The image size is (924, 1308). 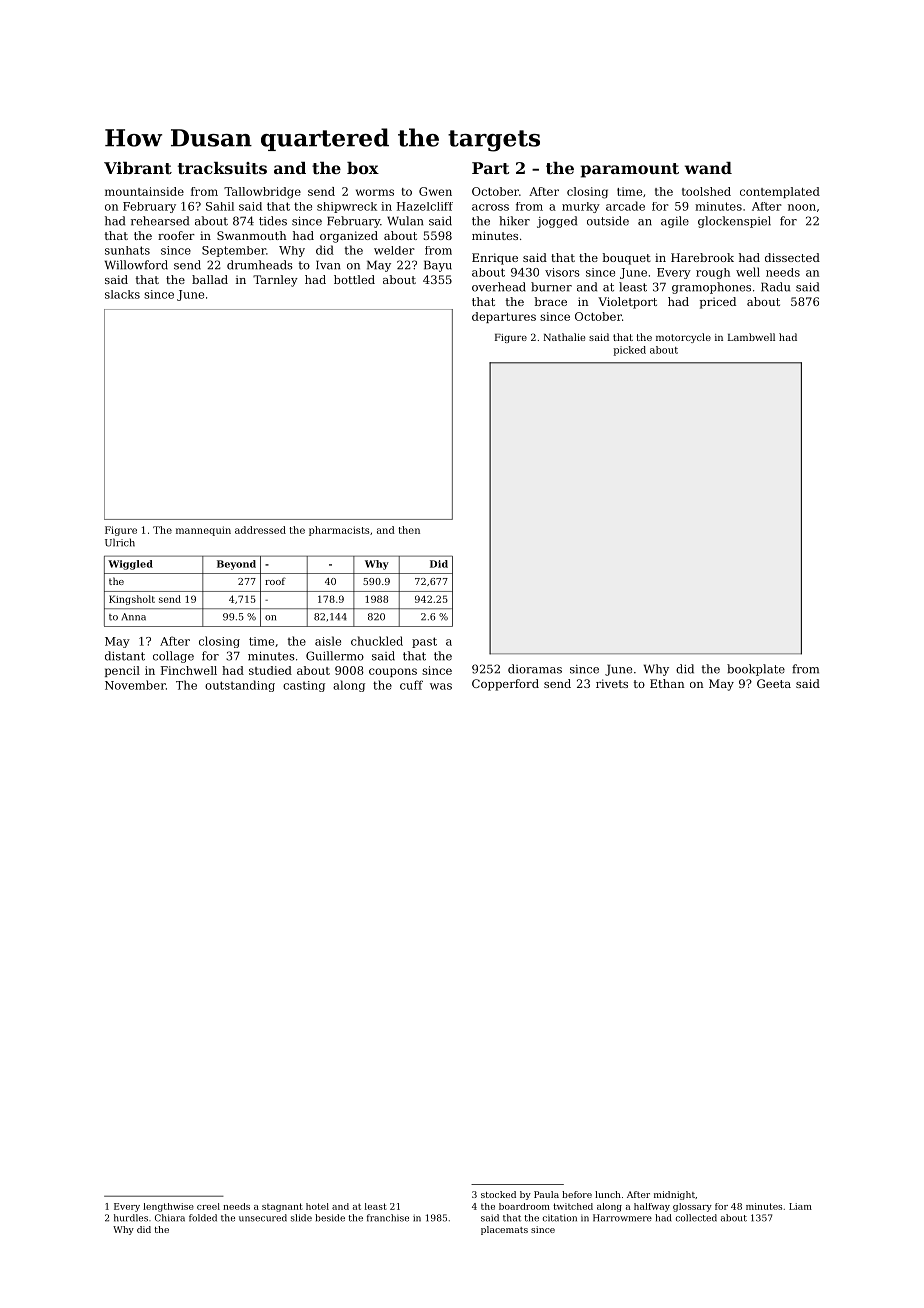 I want to click on midnight, so click(x=674, y=1195).
